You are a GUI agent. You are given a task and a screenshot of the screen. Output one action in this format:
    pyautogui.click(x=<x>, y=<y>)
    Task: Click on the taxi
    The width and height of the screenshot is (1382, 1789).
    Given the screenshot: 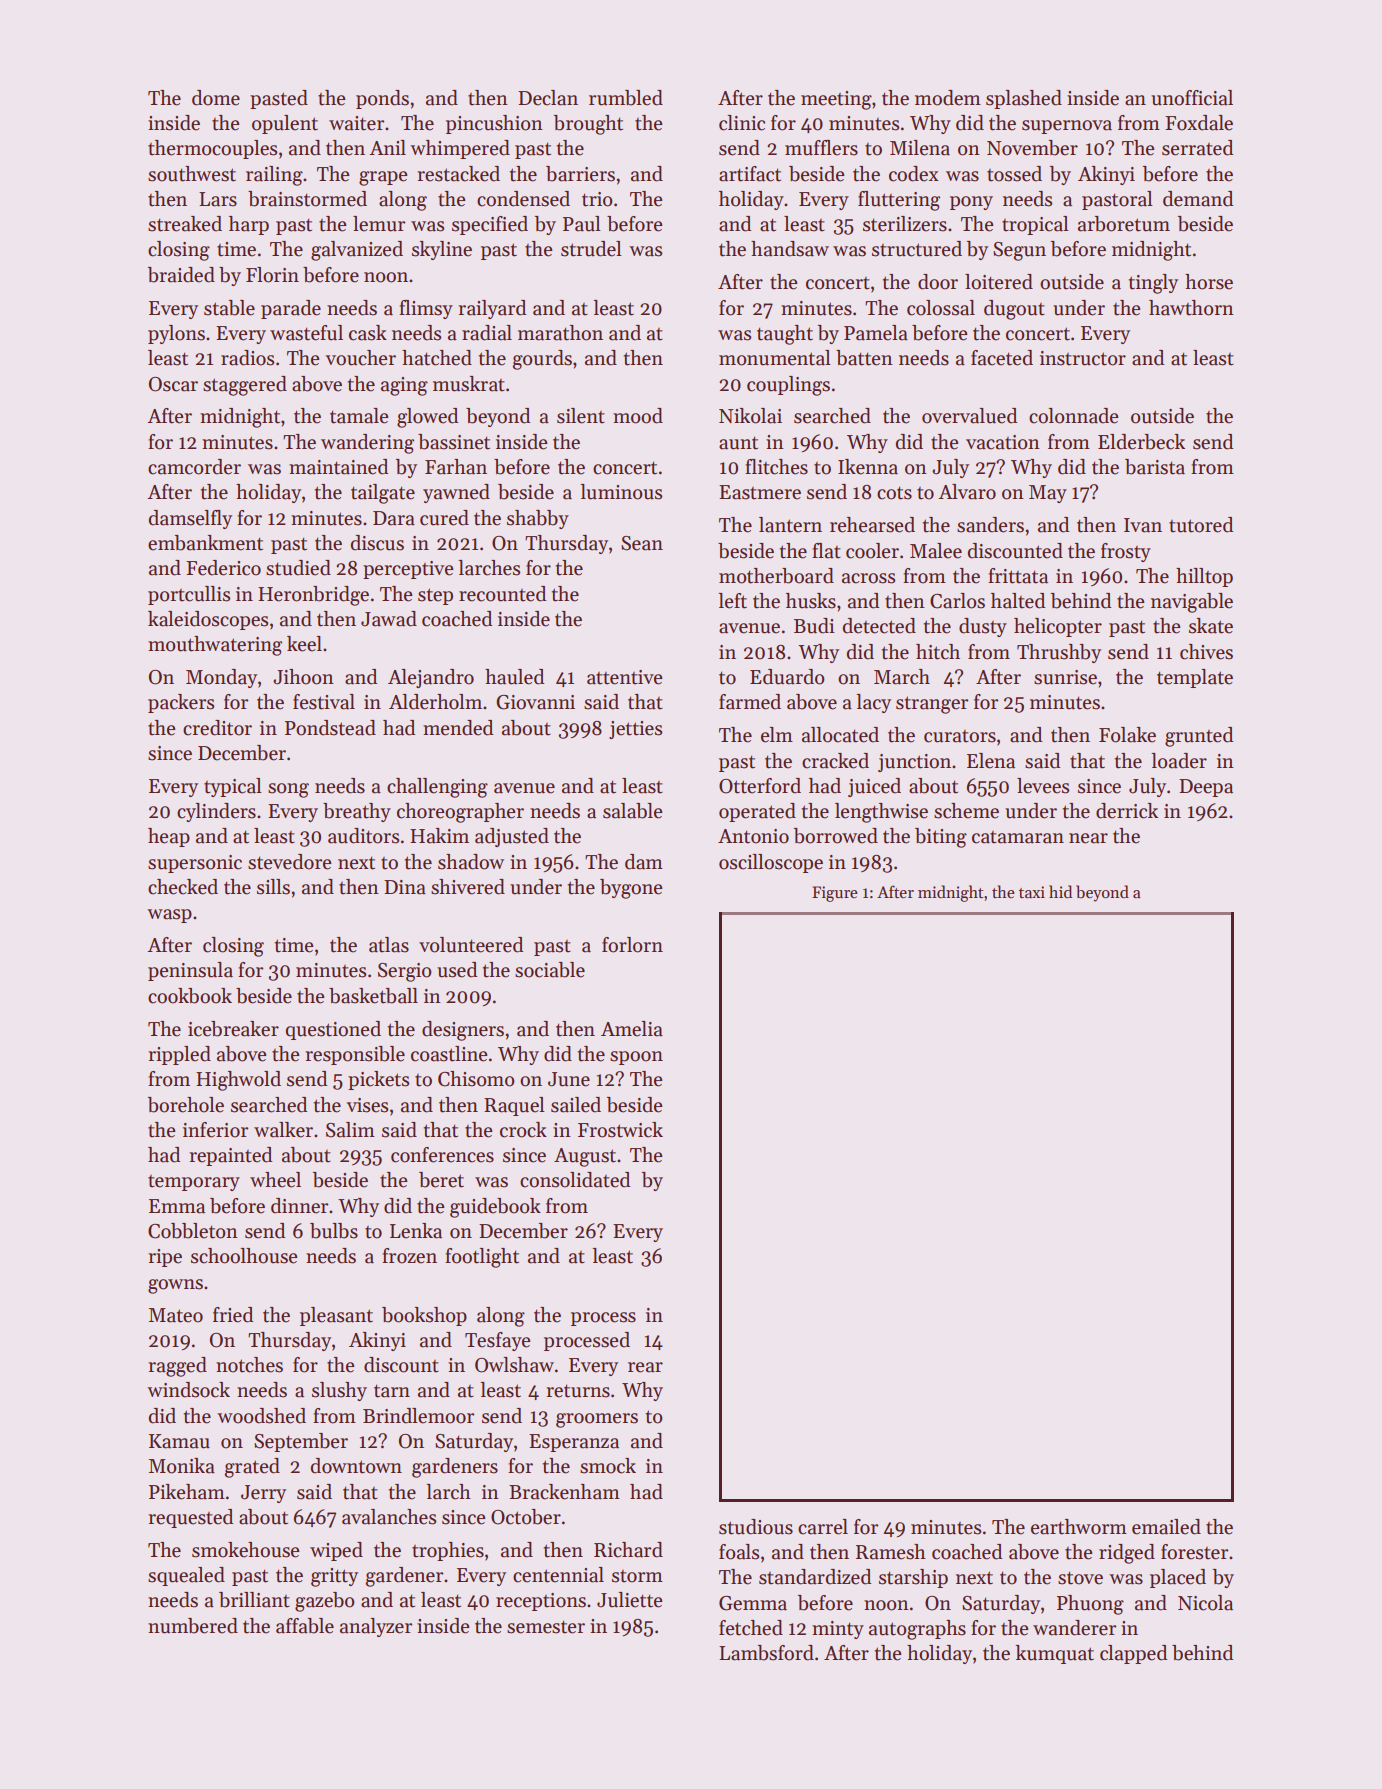 What is the action you would take?
    pyautogui.click(x=1032, y=892)
